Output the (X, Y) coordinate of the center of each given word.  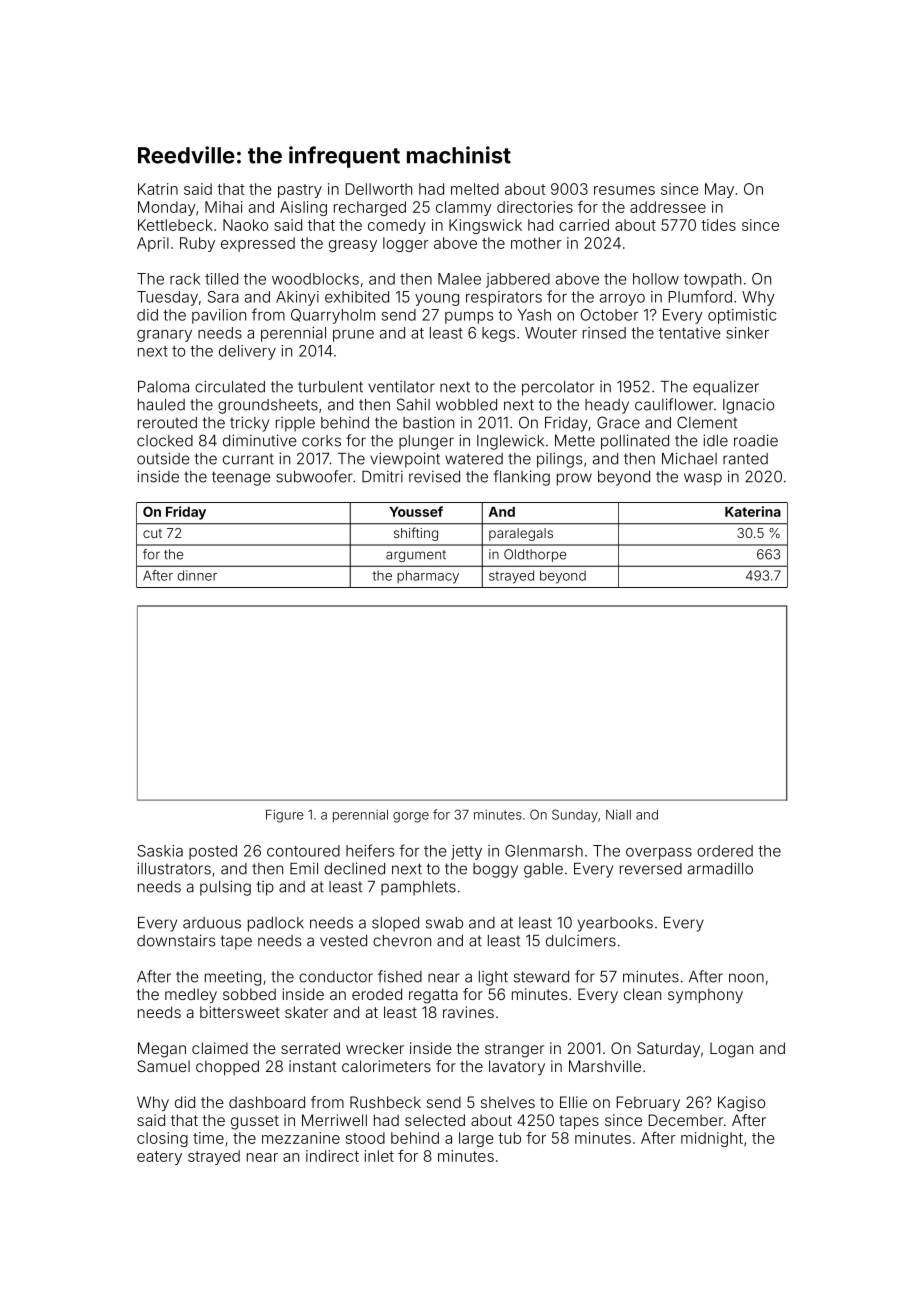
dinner (197, 575)
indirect (332, 1156)
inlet (379, 1156)
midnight (712, 1139)
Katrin (158, 189)
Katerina (753, 511)
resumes (624, 190)
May (719, 190)
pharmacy (428, 577)
